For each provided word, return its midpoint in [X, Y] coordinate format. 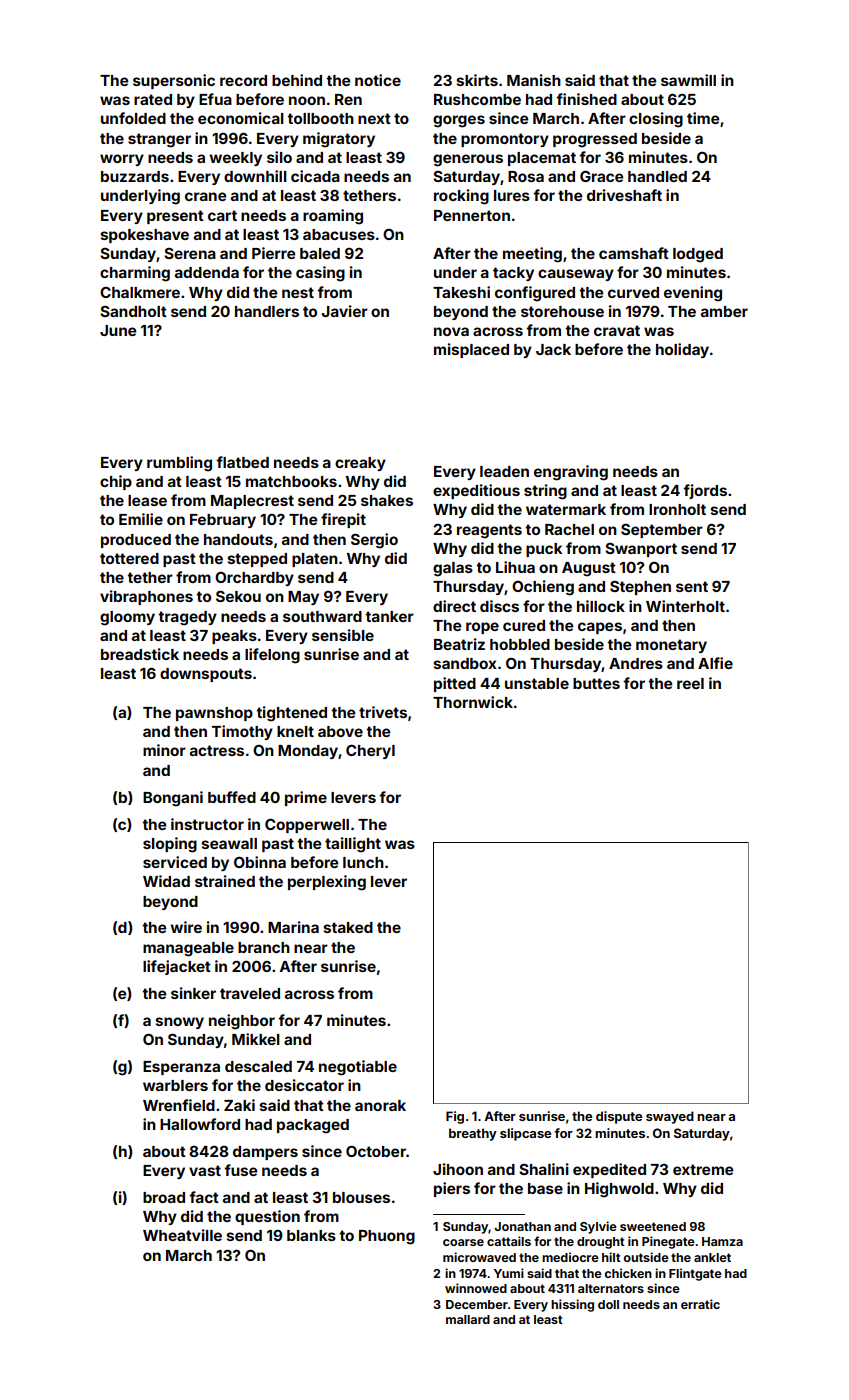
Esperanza [181, 1068]
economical [241, 118]
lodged [698, 255]
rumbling [179, 464]
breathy [473, 1134]
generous [468, 160]
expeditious [476, 491]
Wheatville [182, 1235]
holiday [682, 350]
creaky [360, 464]
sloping [170, 845]
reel [690, 683]
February [223, 521]
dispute [619, 1117]
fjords [705, 491]
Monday [308, 752]
